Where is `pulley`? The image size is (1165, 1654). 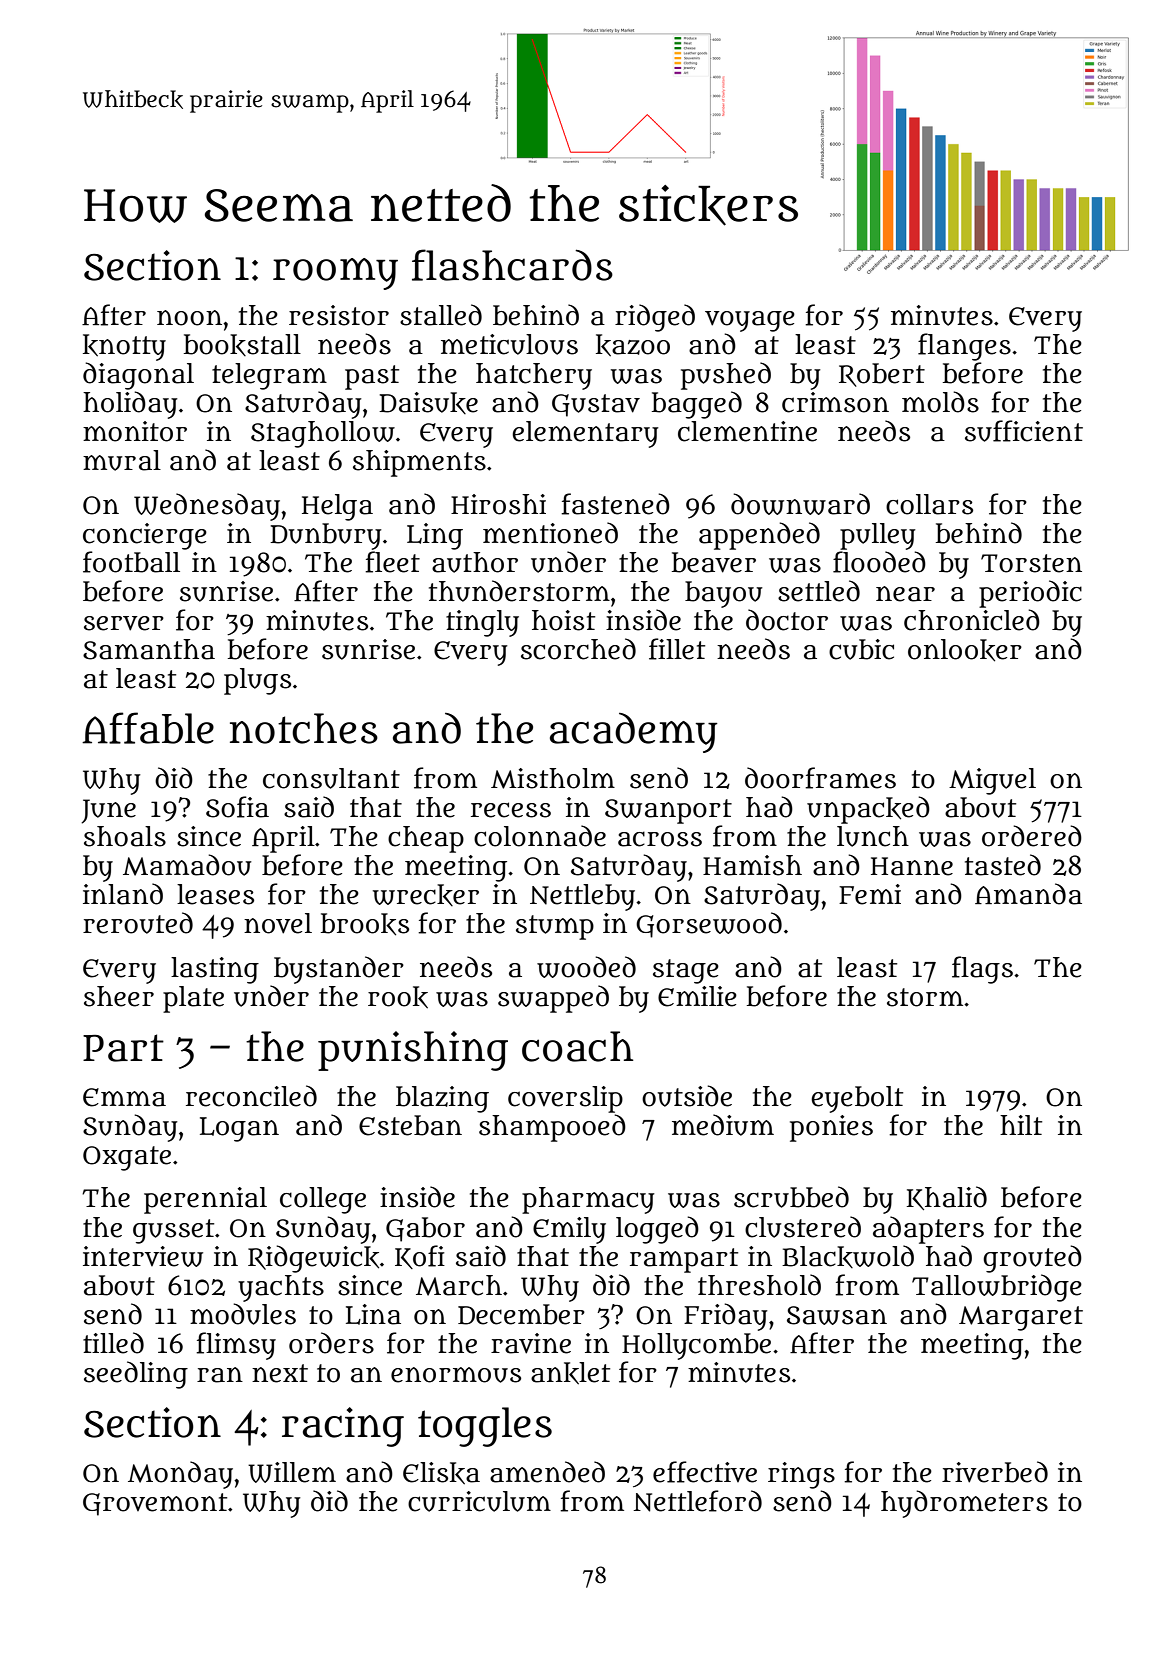 pulley is located at coordinates (877, 536).
